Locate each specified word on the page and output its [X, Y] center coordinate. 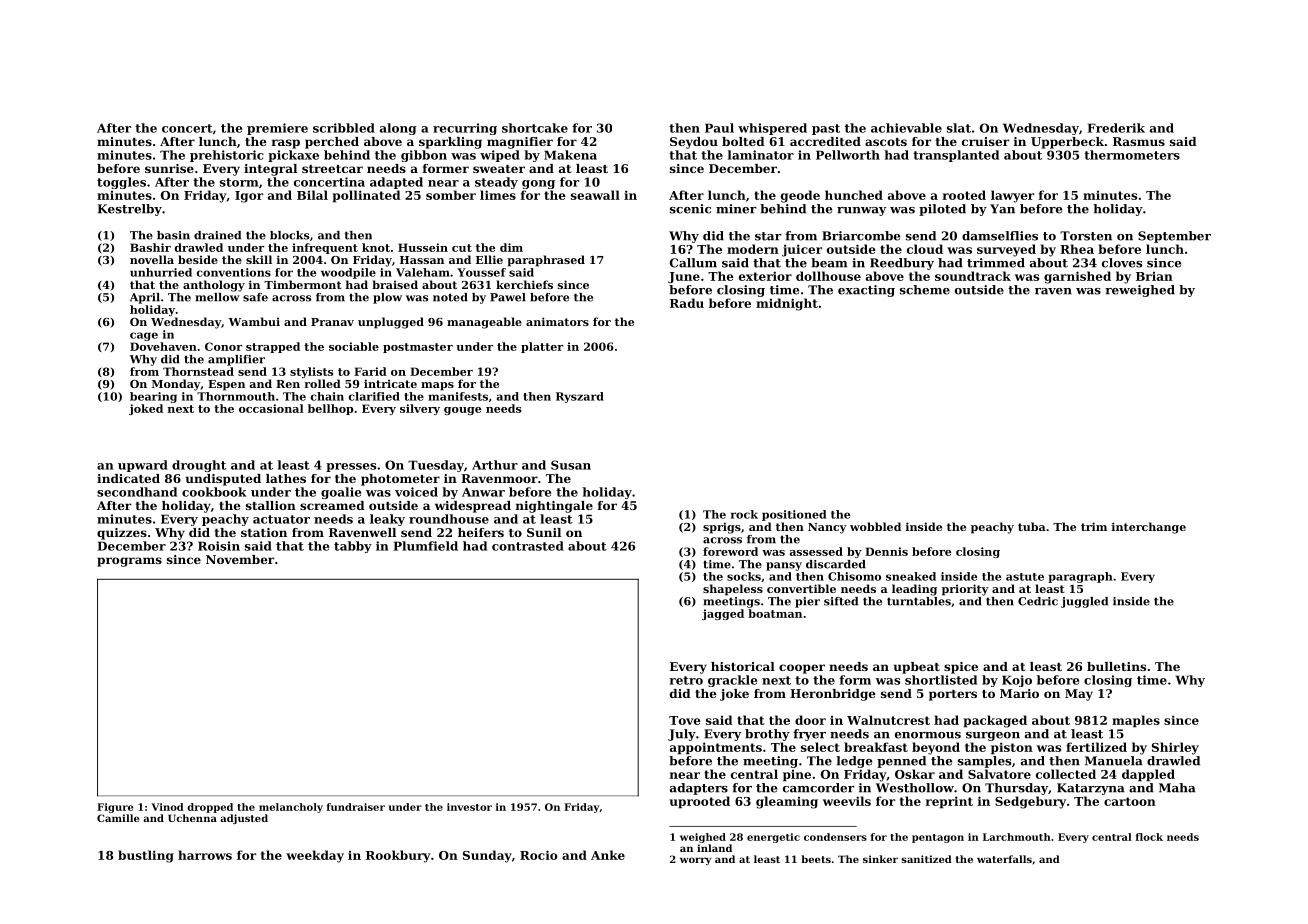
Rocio [539, 855]
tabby [353, 547]
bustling [146, 856]
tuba [1032, 526]
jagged [723, 614]
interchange [1149, 528]
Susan [571, 465]
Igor [249, 197]
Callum [693, 263]
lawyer [1012, 196]
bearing [153, 397]
